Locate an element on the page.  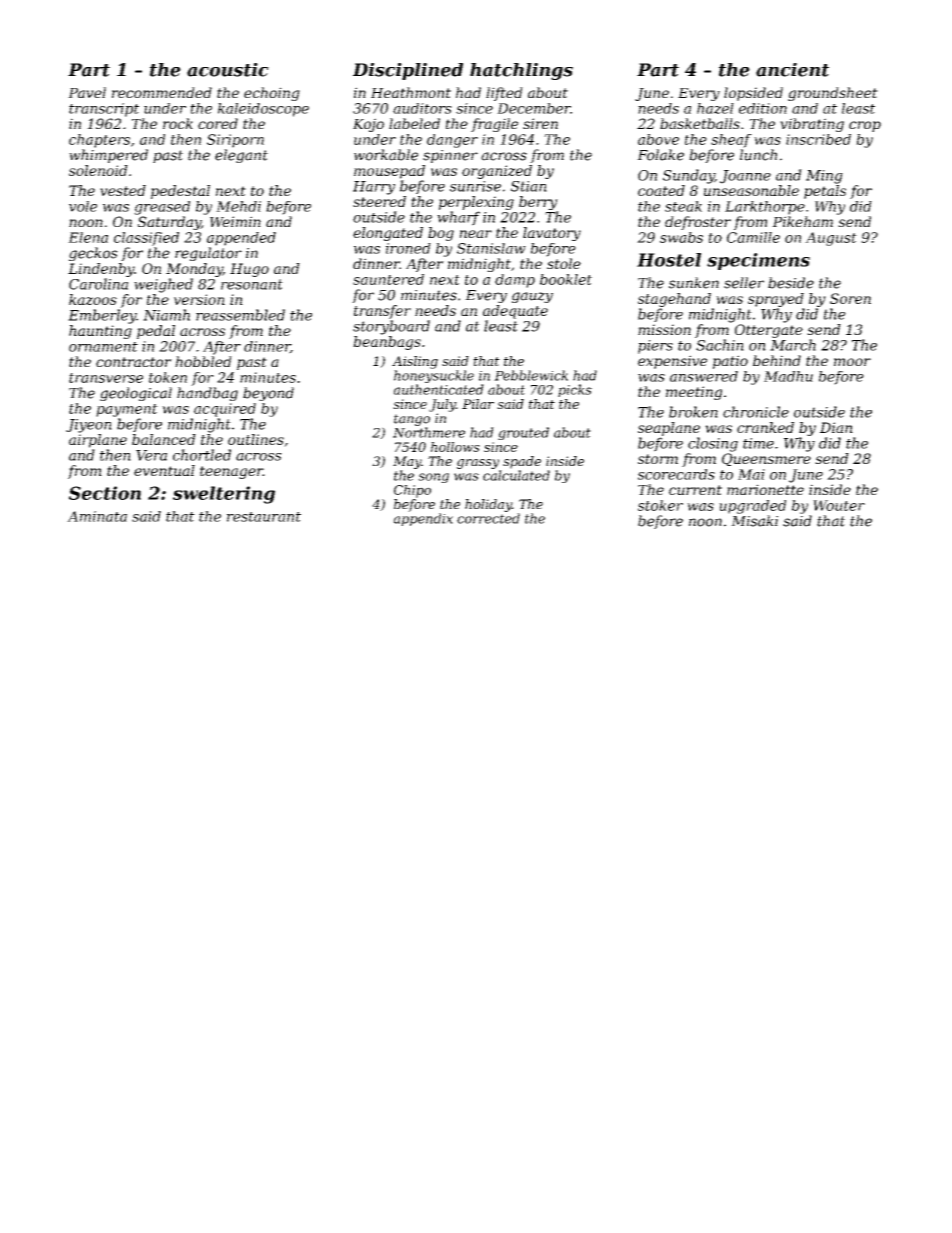
piers is located at coordinates (655, 347).
